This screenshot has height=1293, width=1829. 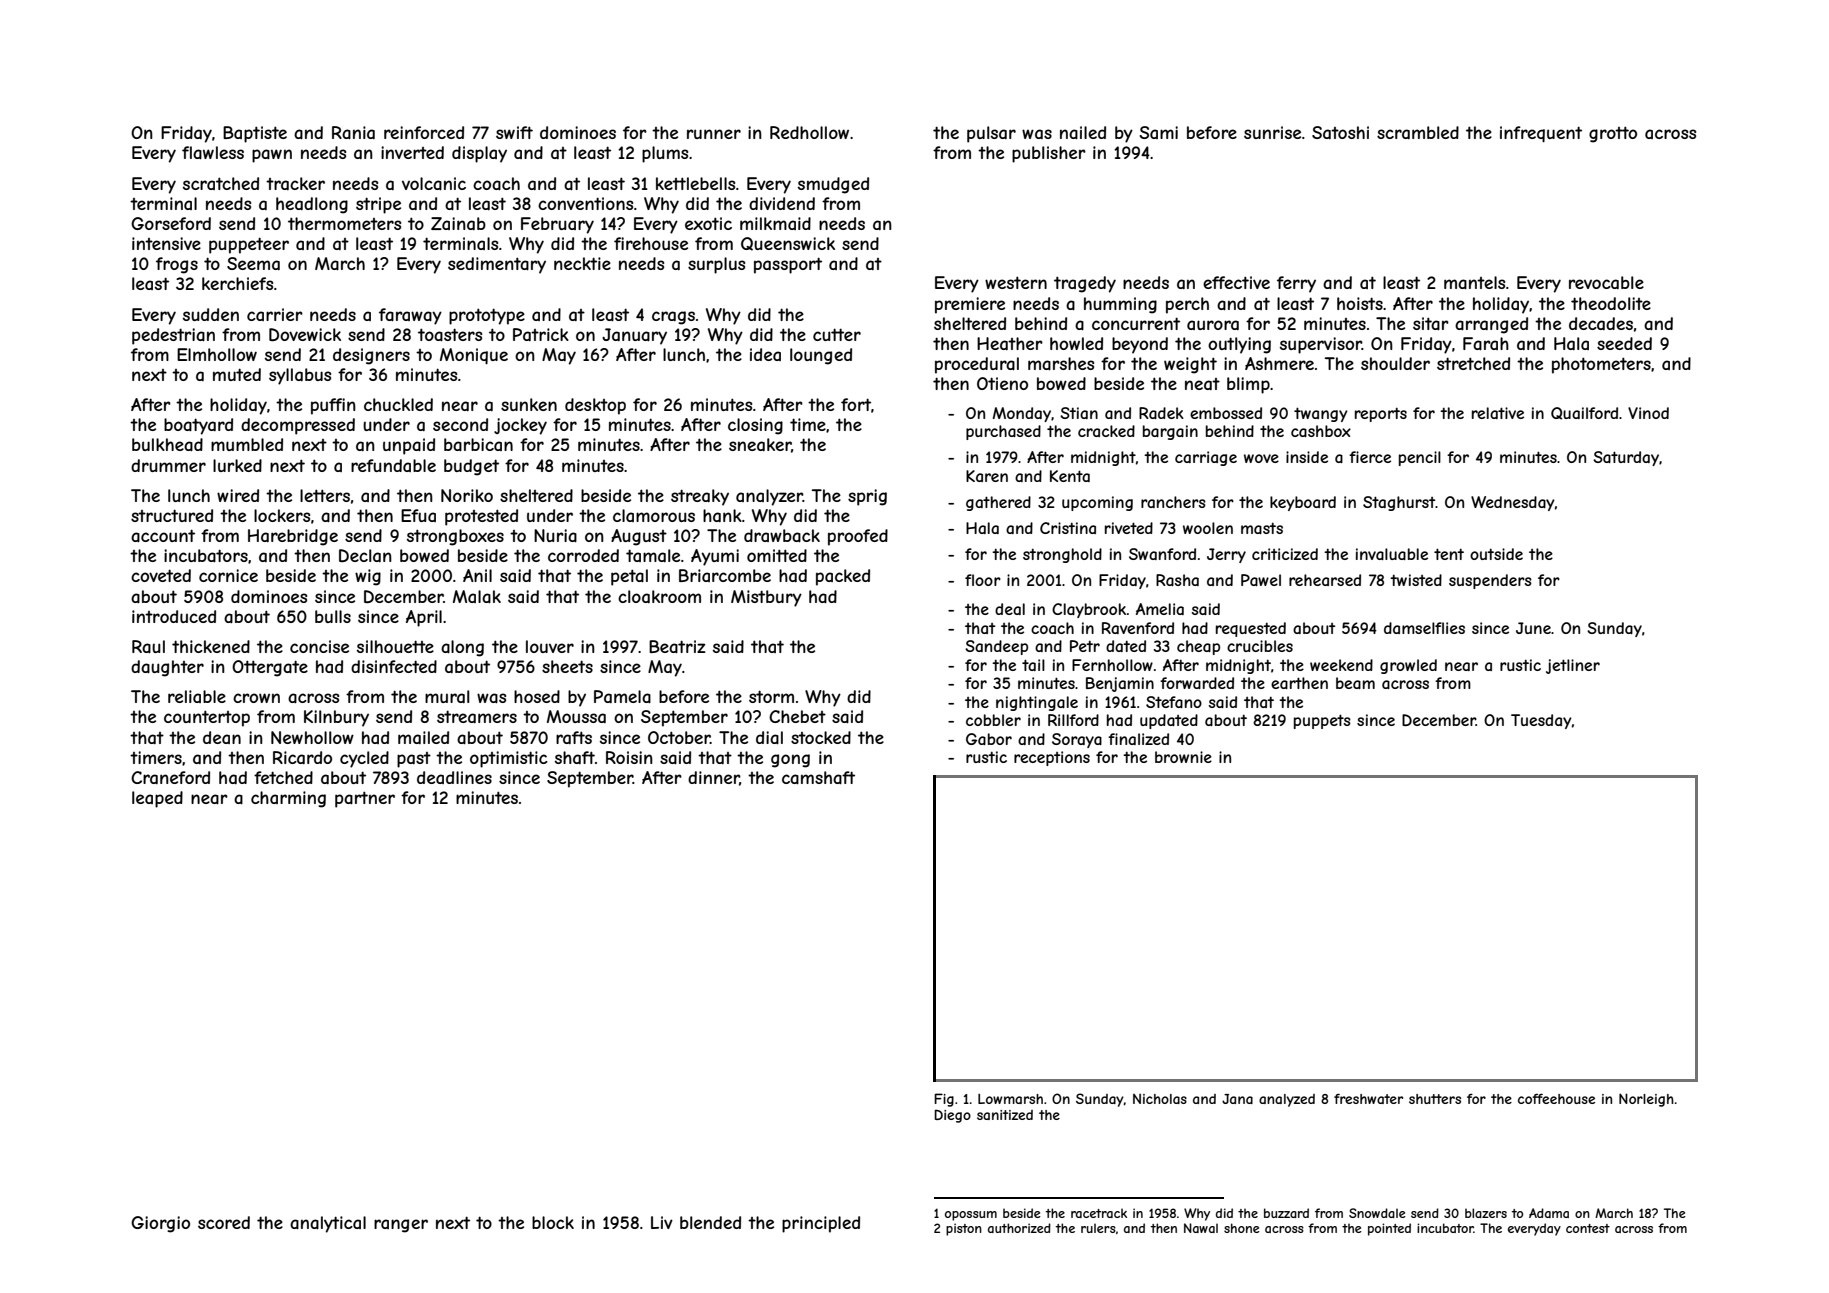 I want to click on infrequent, so click(x=1541, y=134).
